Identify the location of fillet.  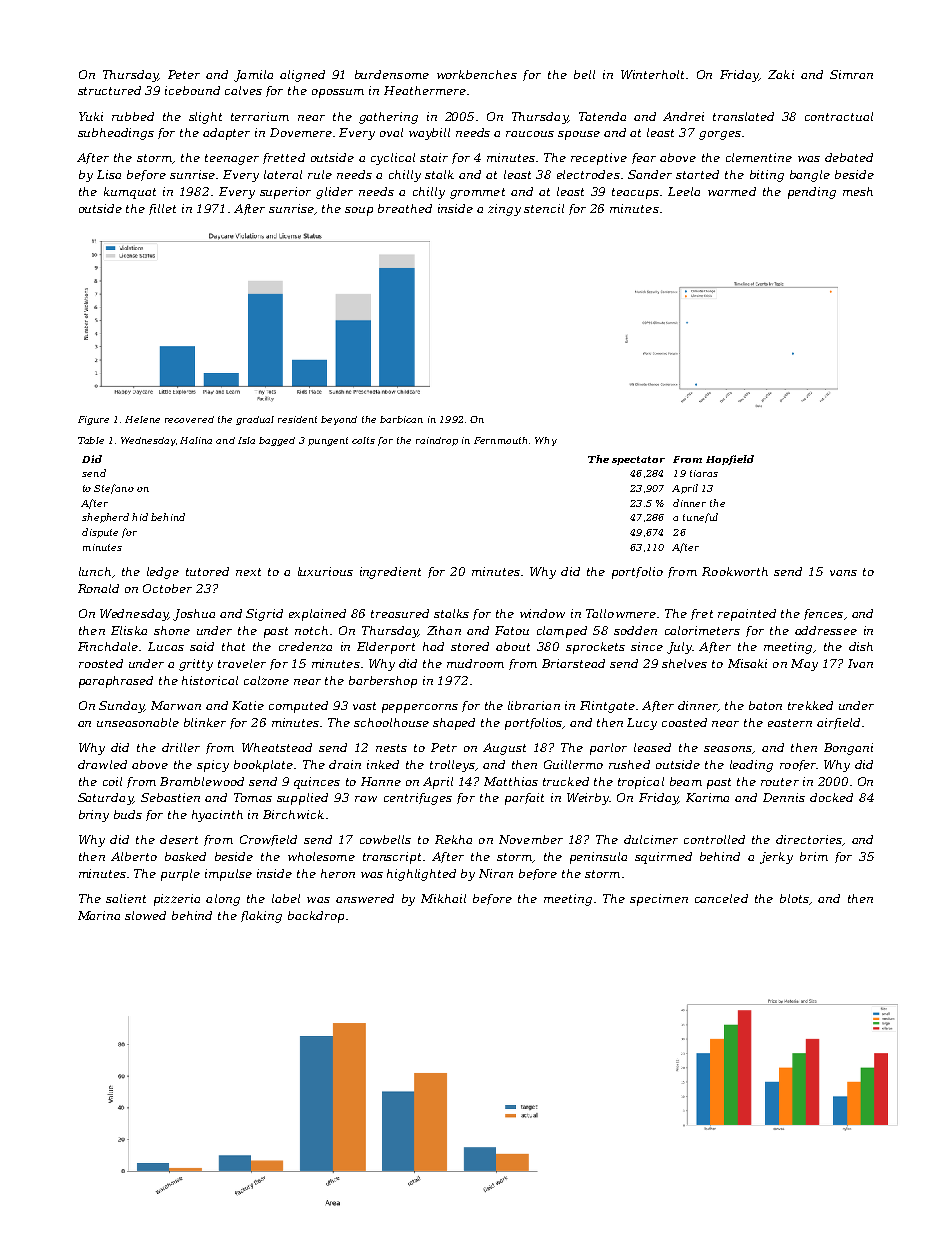
(162, 209).
